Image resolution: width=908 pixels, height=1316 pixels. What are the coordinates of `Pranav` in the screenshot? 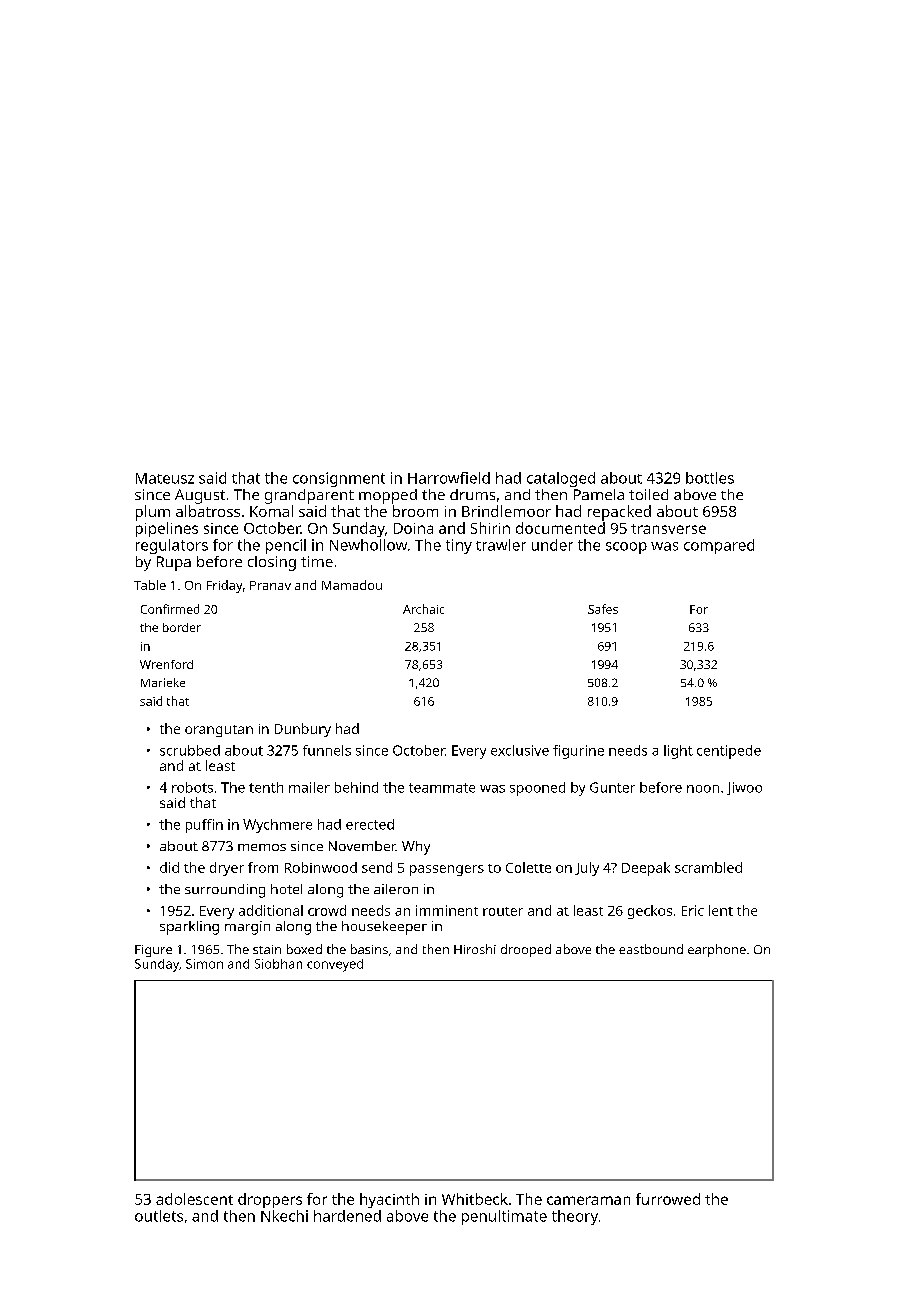 It's located at (270, 585).
